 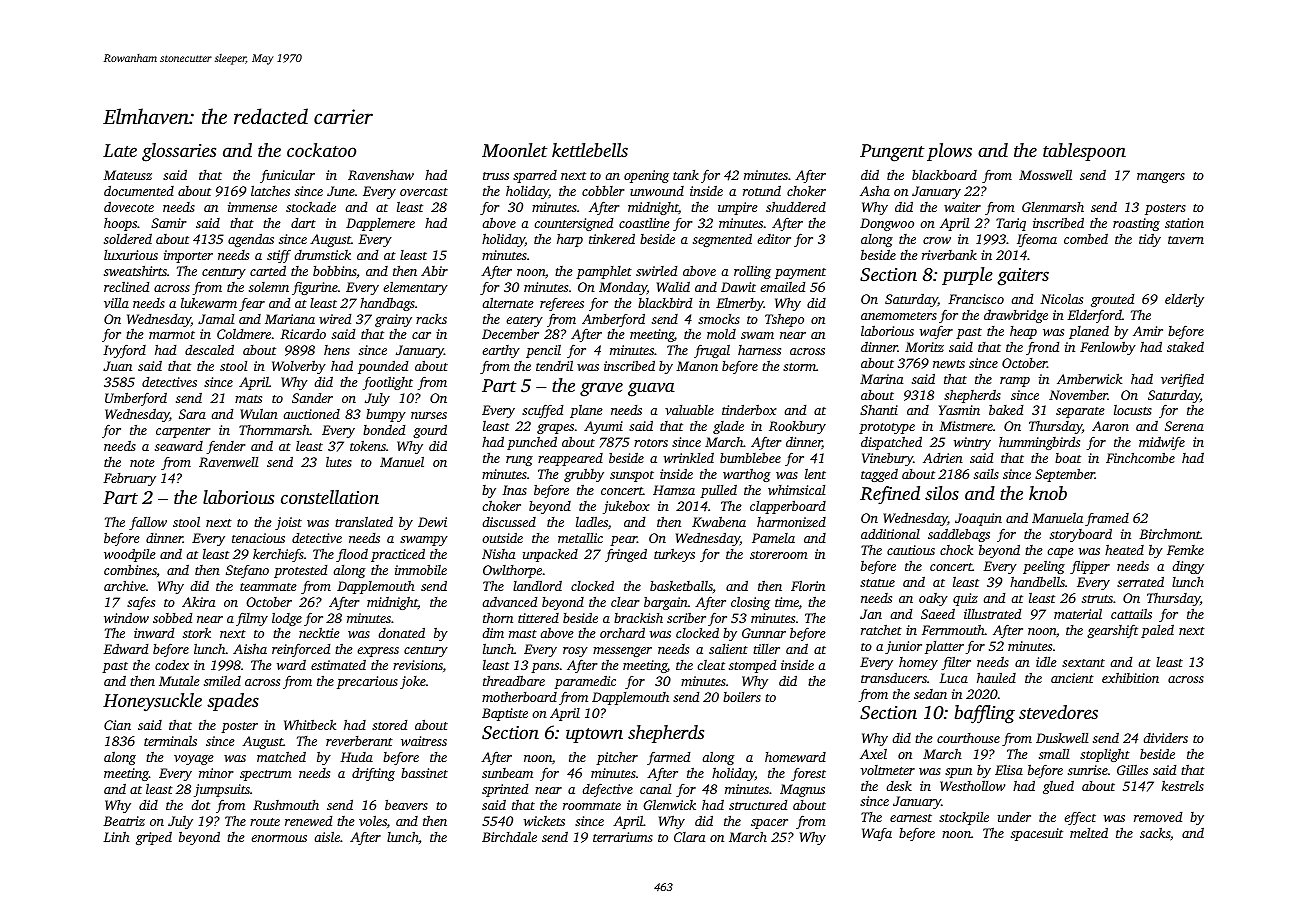 What do you see at coordinates (278, 555) in the document?
I see `kerchiefs` at bounding box center [278, 555].
